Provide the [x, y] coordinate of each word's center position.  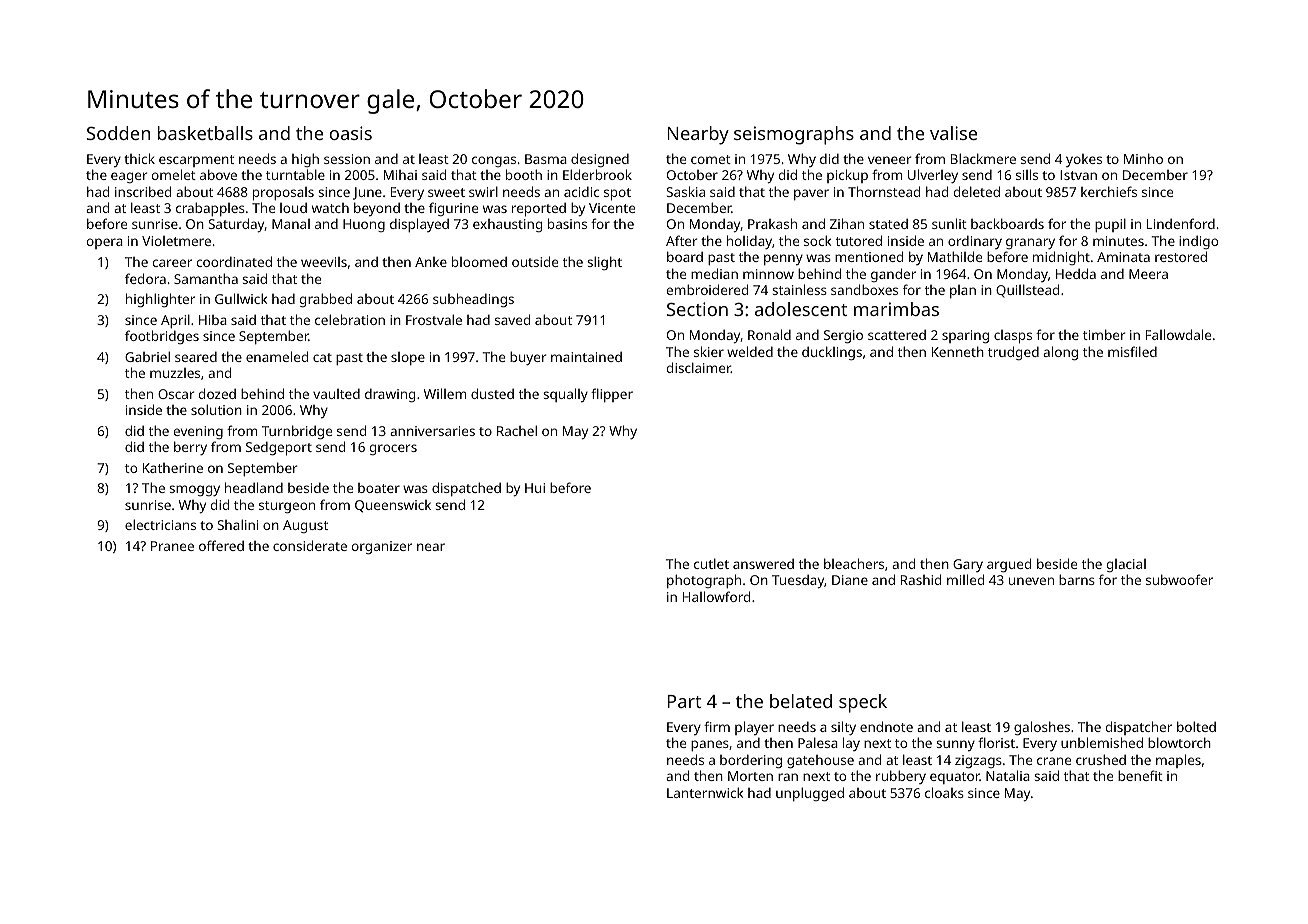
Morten [750, 776]
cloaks [944, 792]
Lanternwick [705, 792]
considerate [310, 545]
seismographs [794, 135]
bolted [1196, 726]
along [1060, 353]
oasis [351, 133]
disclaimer [699, 367]
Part [684, 701]
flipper [612, 395]
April [175, 321]
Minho [1143, 158]
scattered [897, 335]
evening [198, 432]
